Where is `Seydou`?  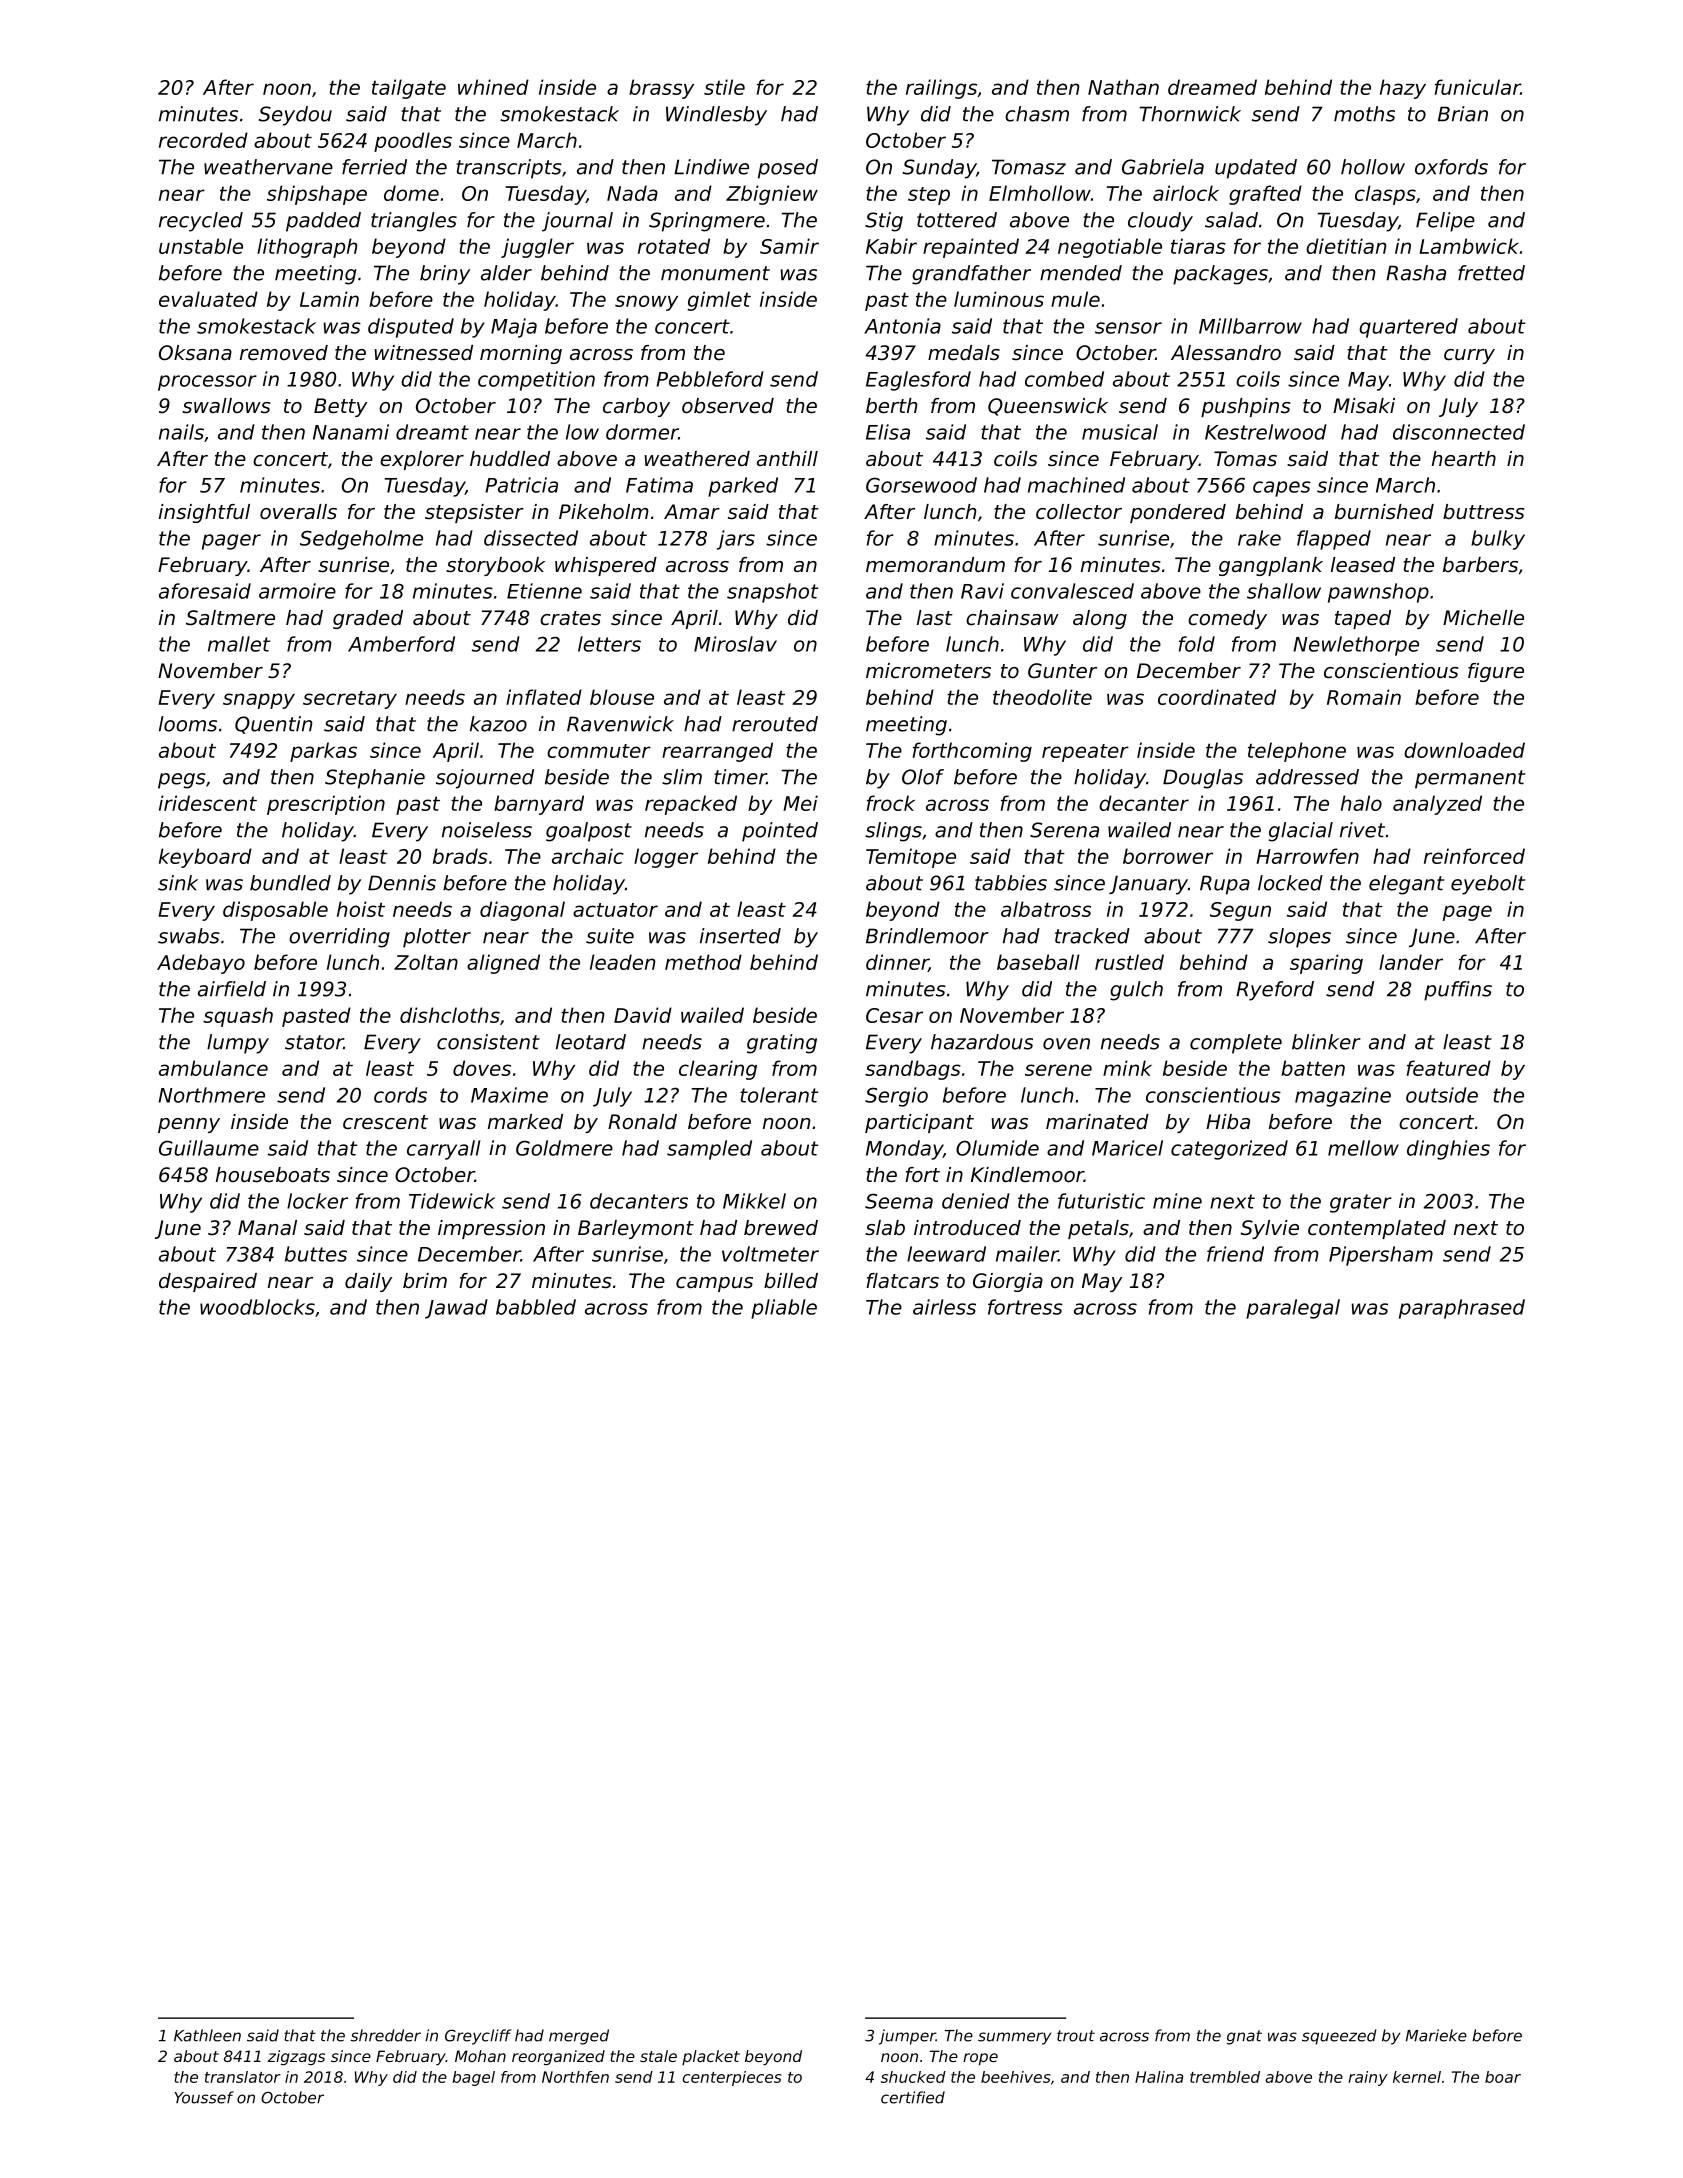
Seydou is located at coordinates (295, 116).
